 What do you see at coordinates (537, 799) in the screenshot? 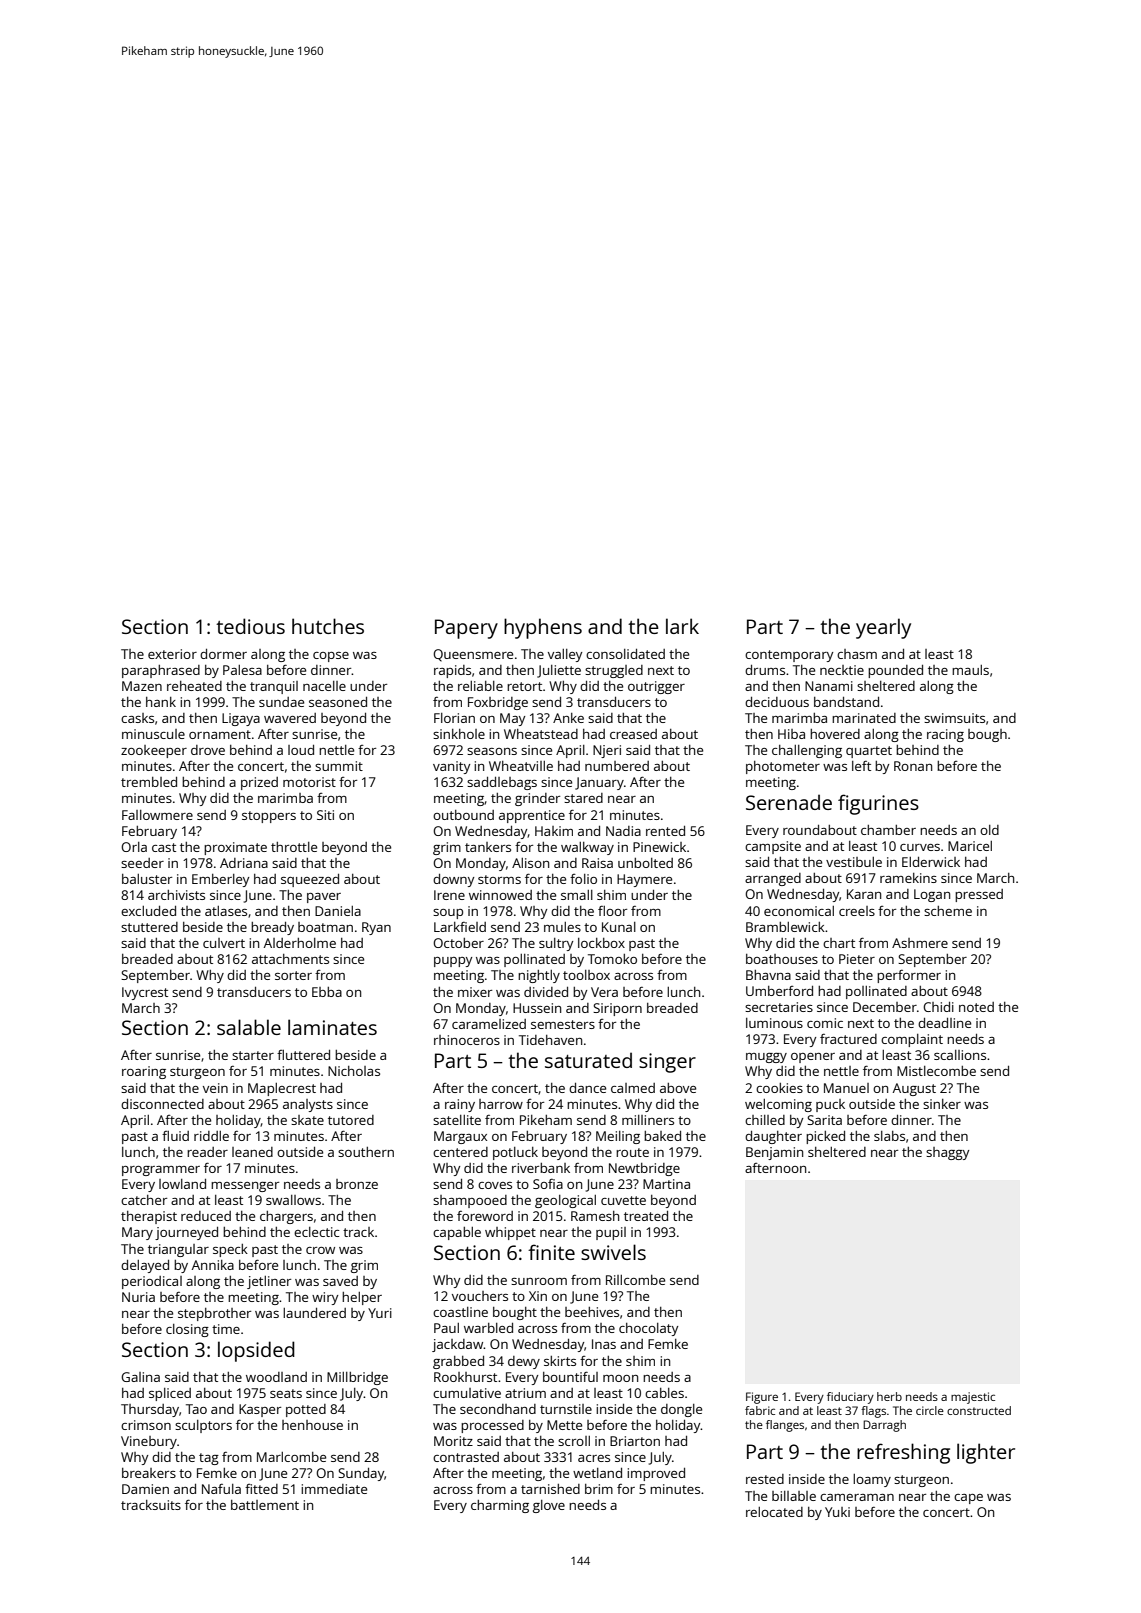
I see `grinder` at bounding box center [537, 799].
